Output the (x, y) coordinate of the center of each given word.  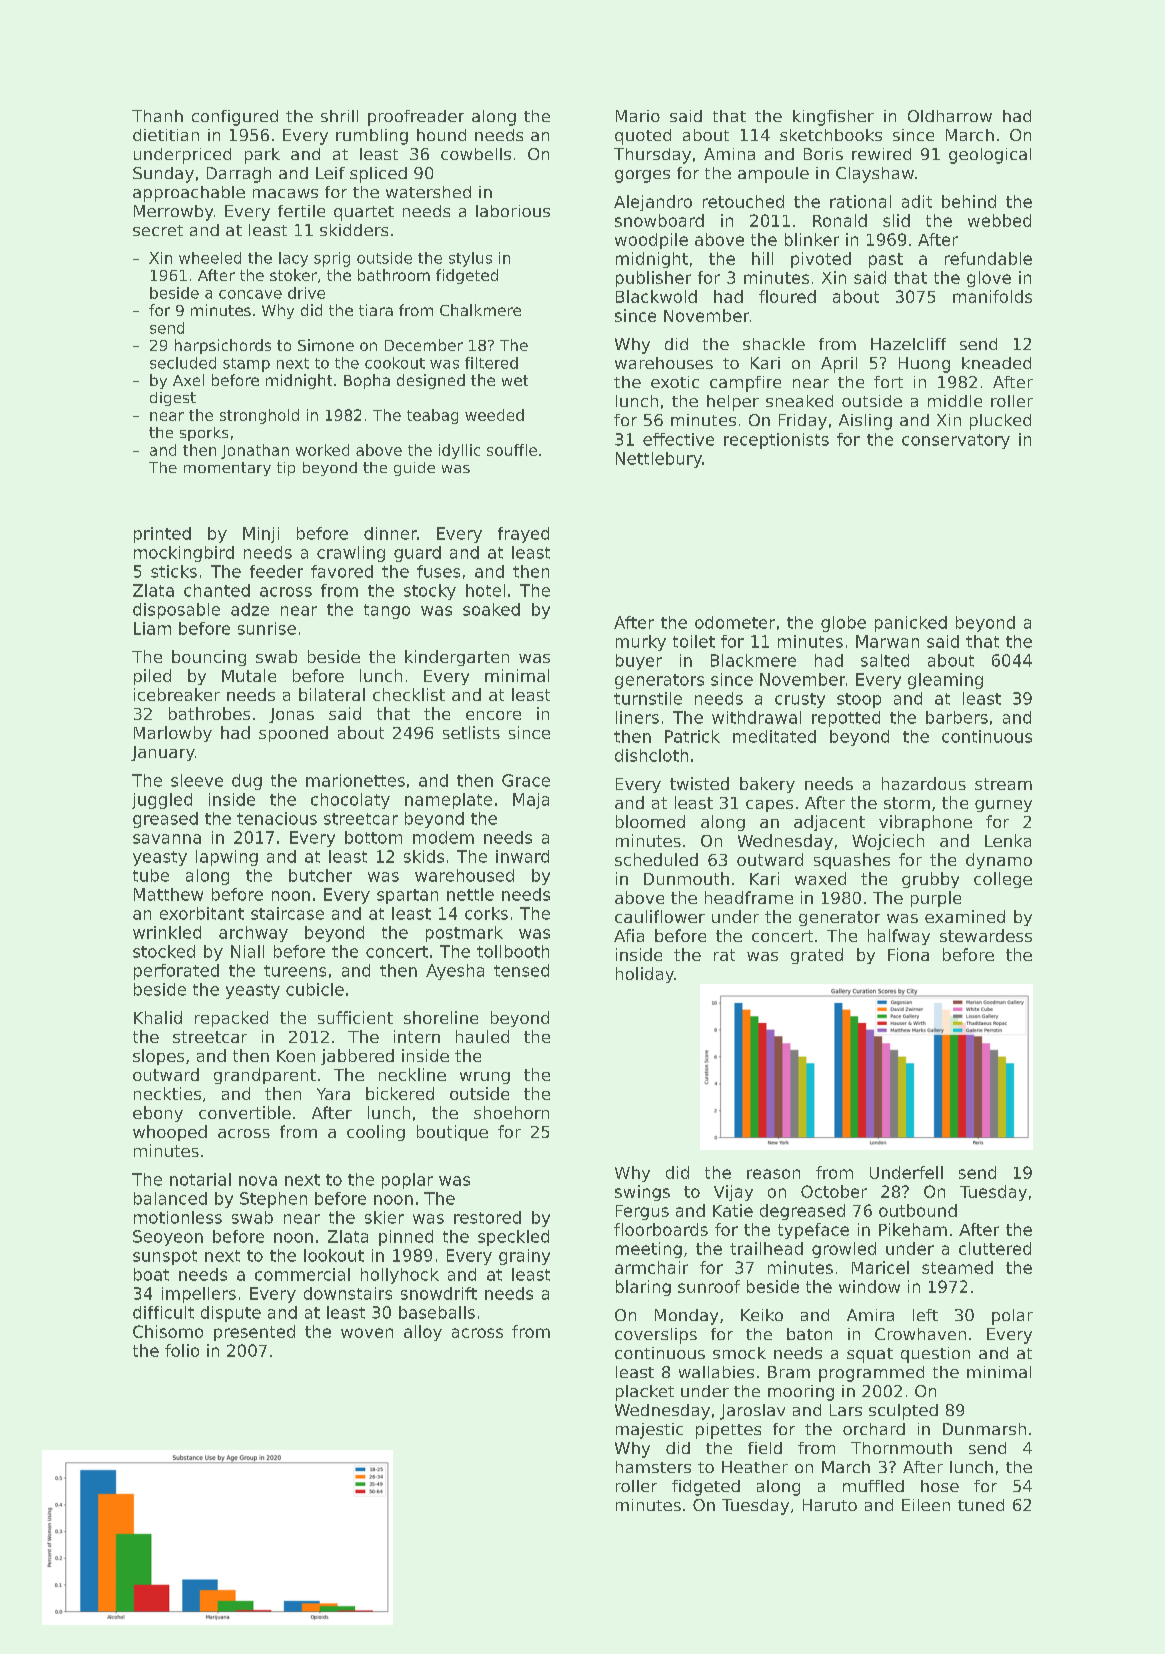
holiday (645, 975)
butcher (320, 875)
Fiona (908, 954)
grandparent (265, 1076)
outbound (918, 1210)
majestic (649, 1431)
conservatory (956, 441)
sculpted (903, 1412)
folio (182, 1350)
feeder (276, 571)
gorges (642, 176)
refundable (988, 258)
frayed (523, 535)
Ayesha (455, 972)
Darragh (239, 175)
